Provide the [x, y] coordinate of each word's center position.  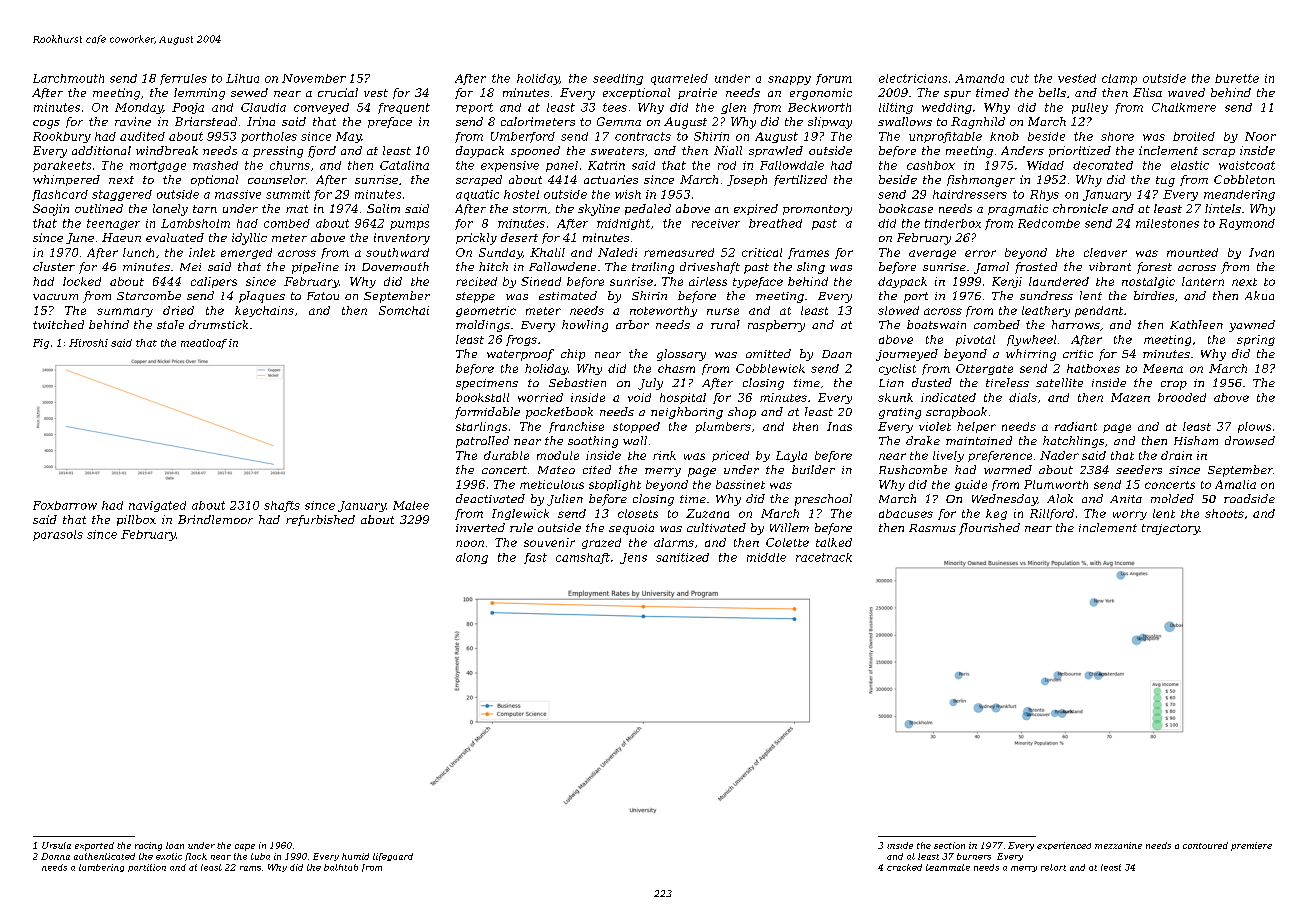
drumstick [218, 324]
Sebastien [577, 382]
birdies [1154, 295]
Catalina [404, 165]
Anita [1126, 499]
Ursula [56, 845]
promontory [817, 210]
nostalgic [1148, 282]
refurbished [320, 520]
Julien [565, 500]
